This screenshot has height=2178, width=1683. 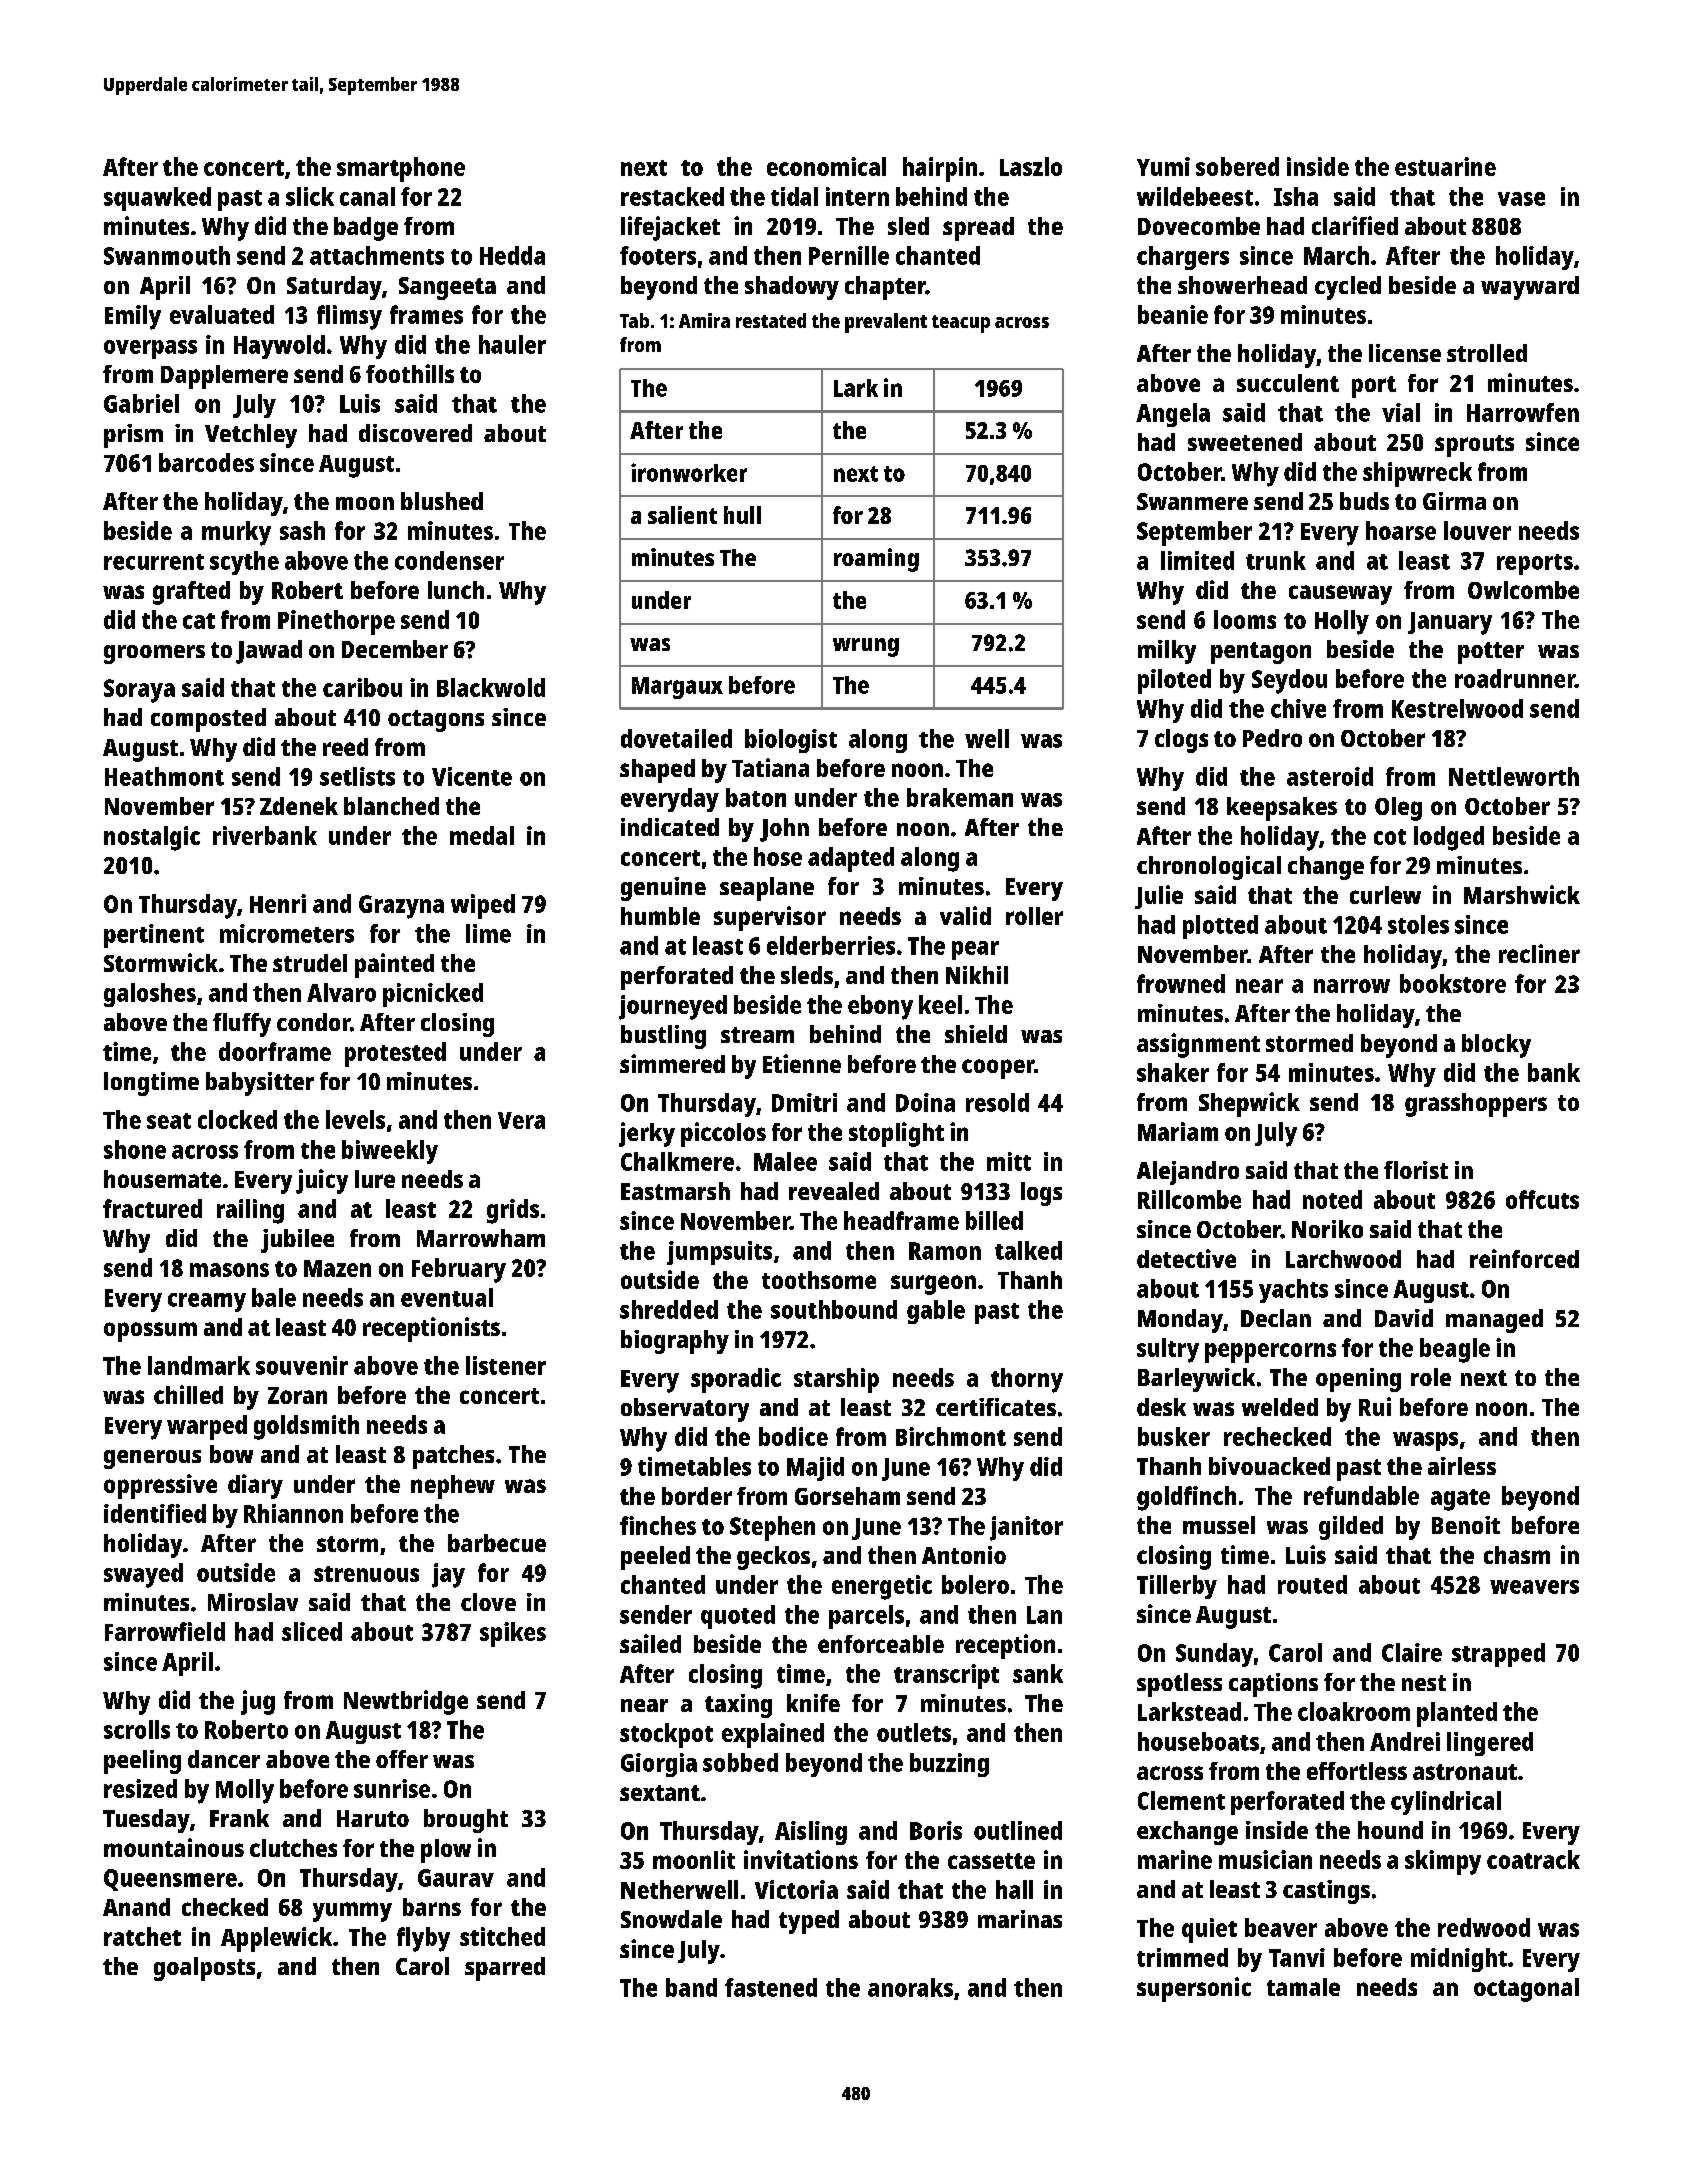 I want to click on clocked, so click(x=237, y=1119).
